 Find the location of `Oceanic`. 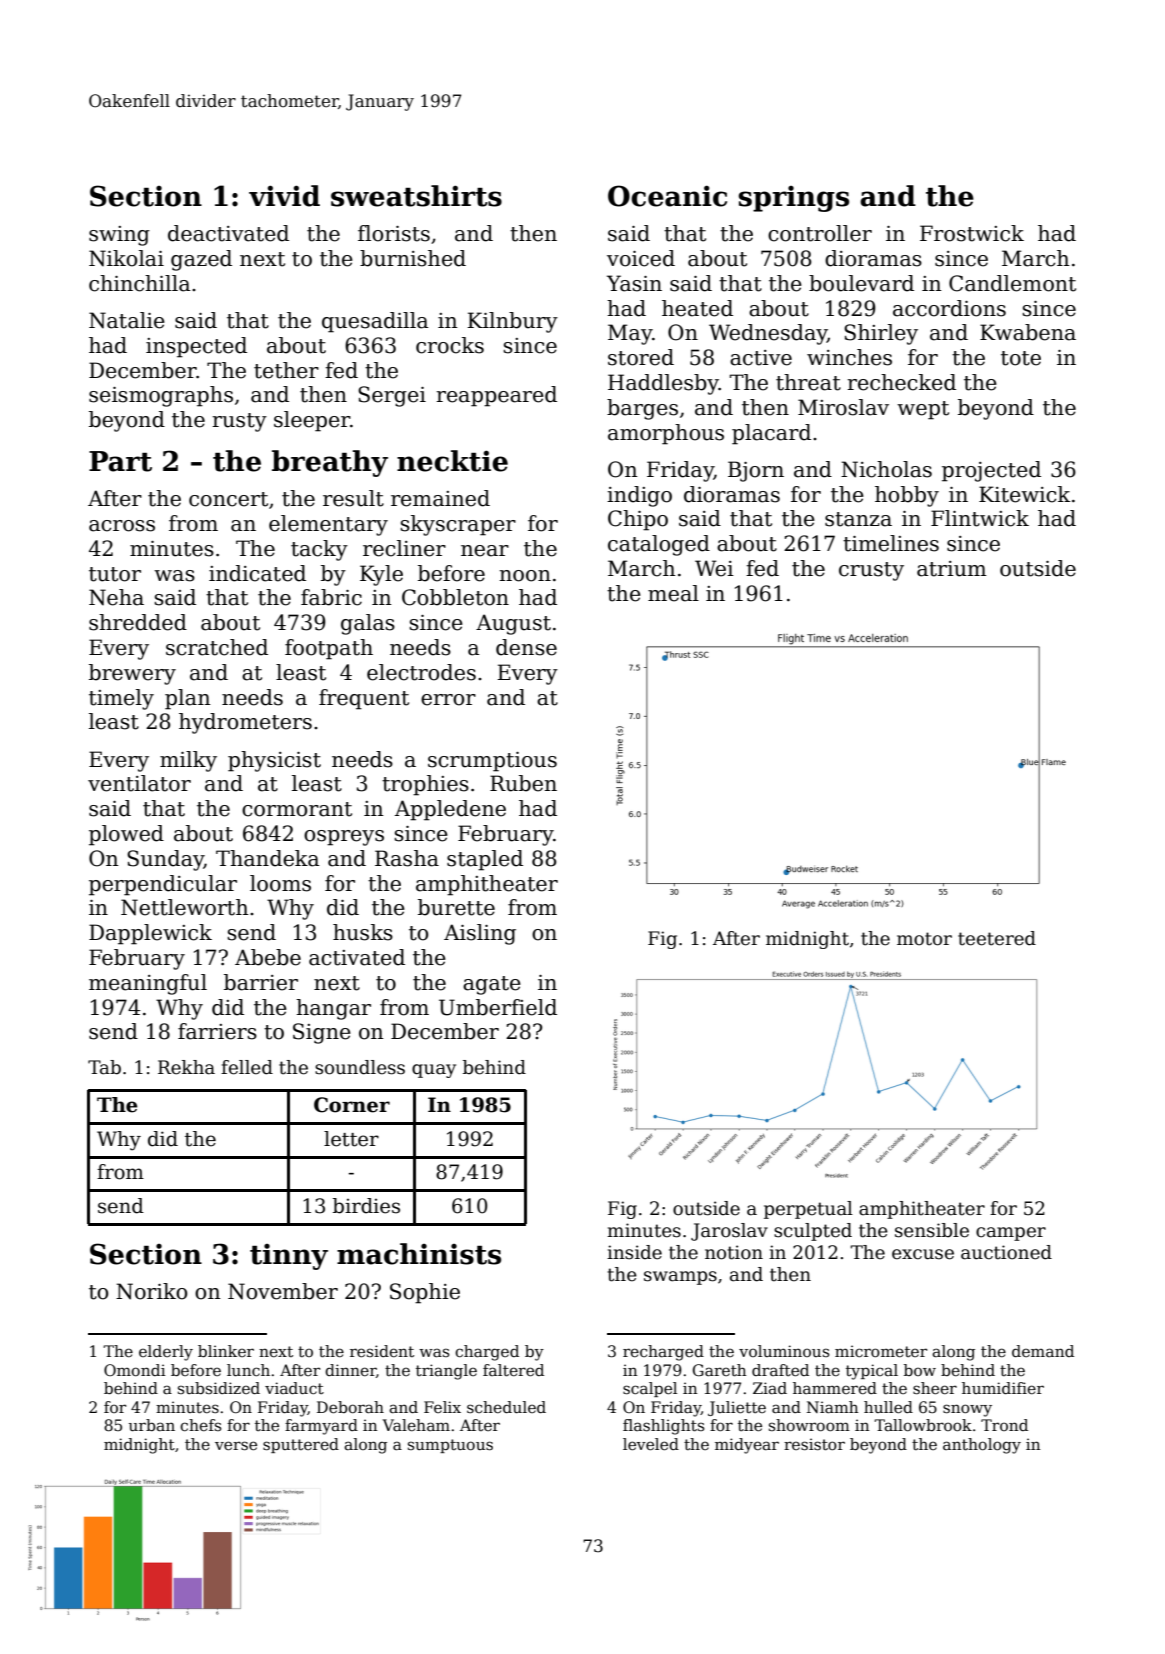

Oceanic is located at coordinates (667, 196).
